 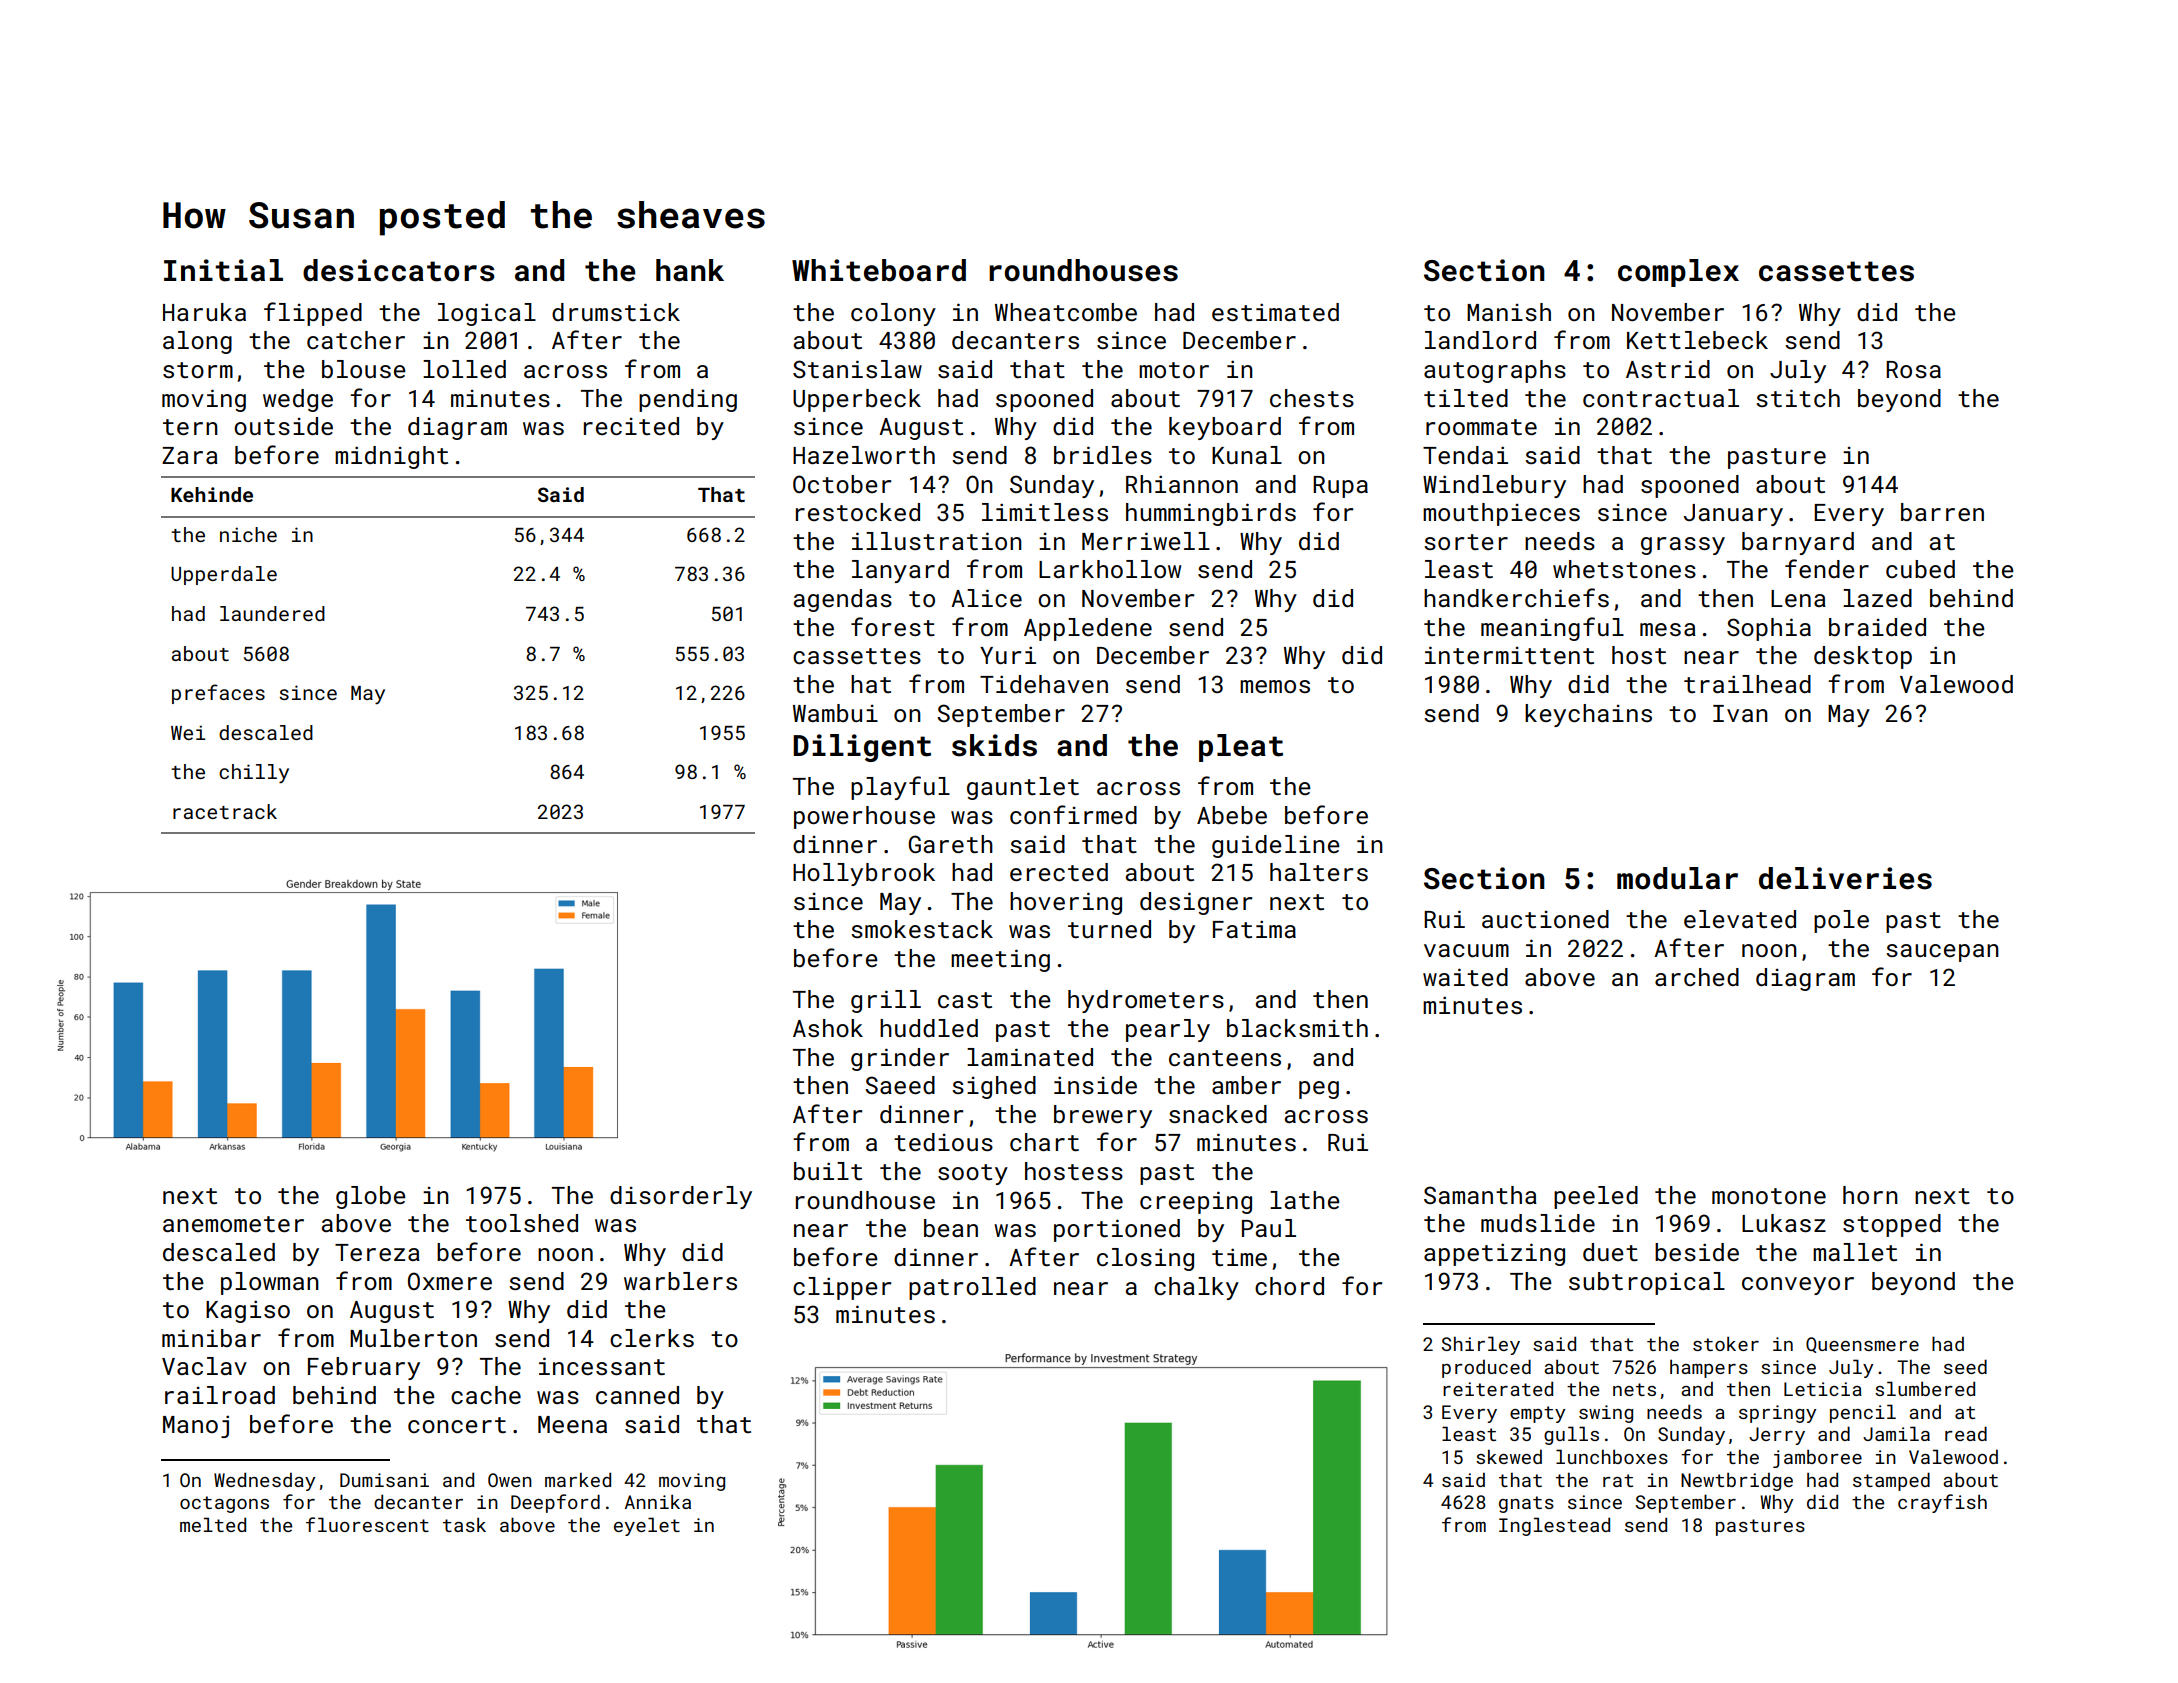 I want to click on logical, so click(x=487, y=314).
